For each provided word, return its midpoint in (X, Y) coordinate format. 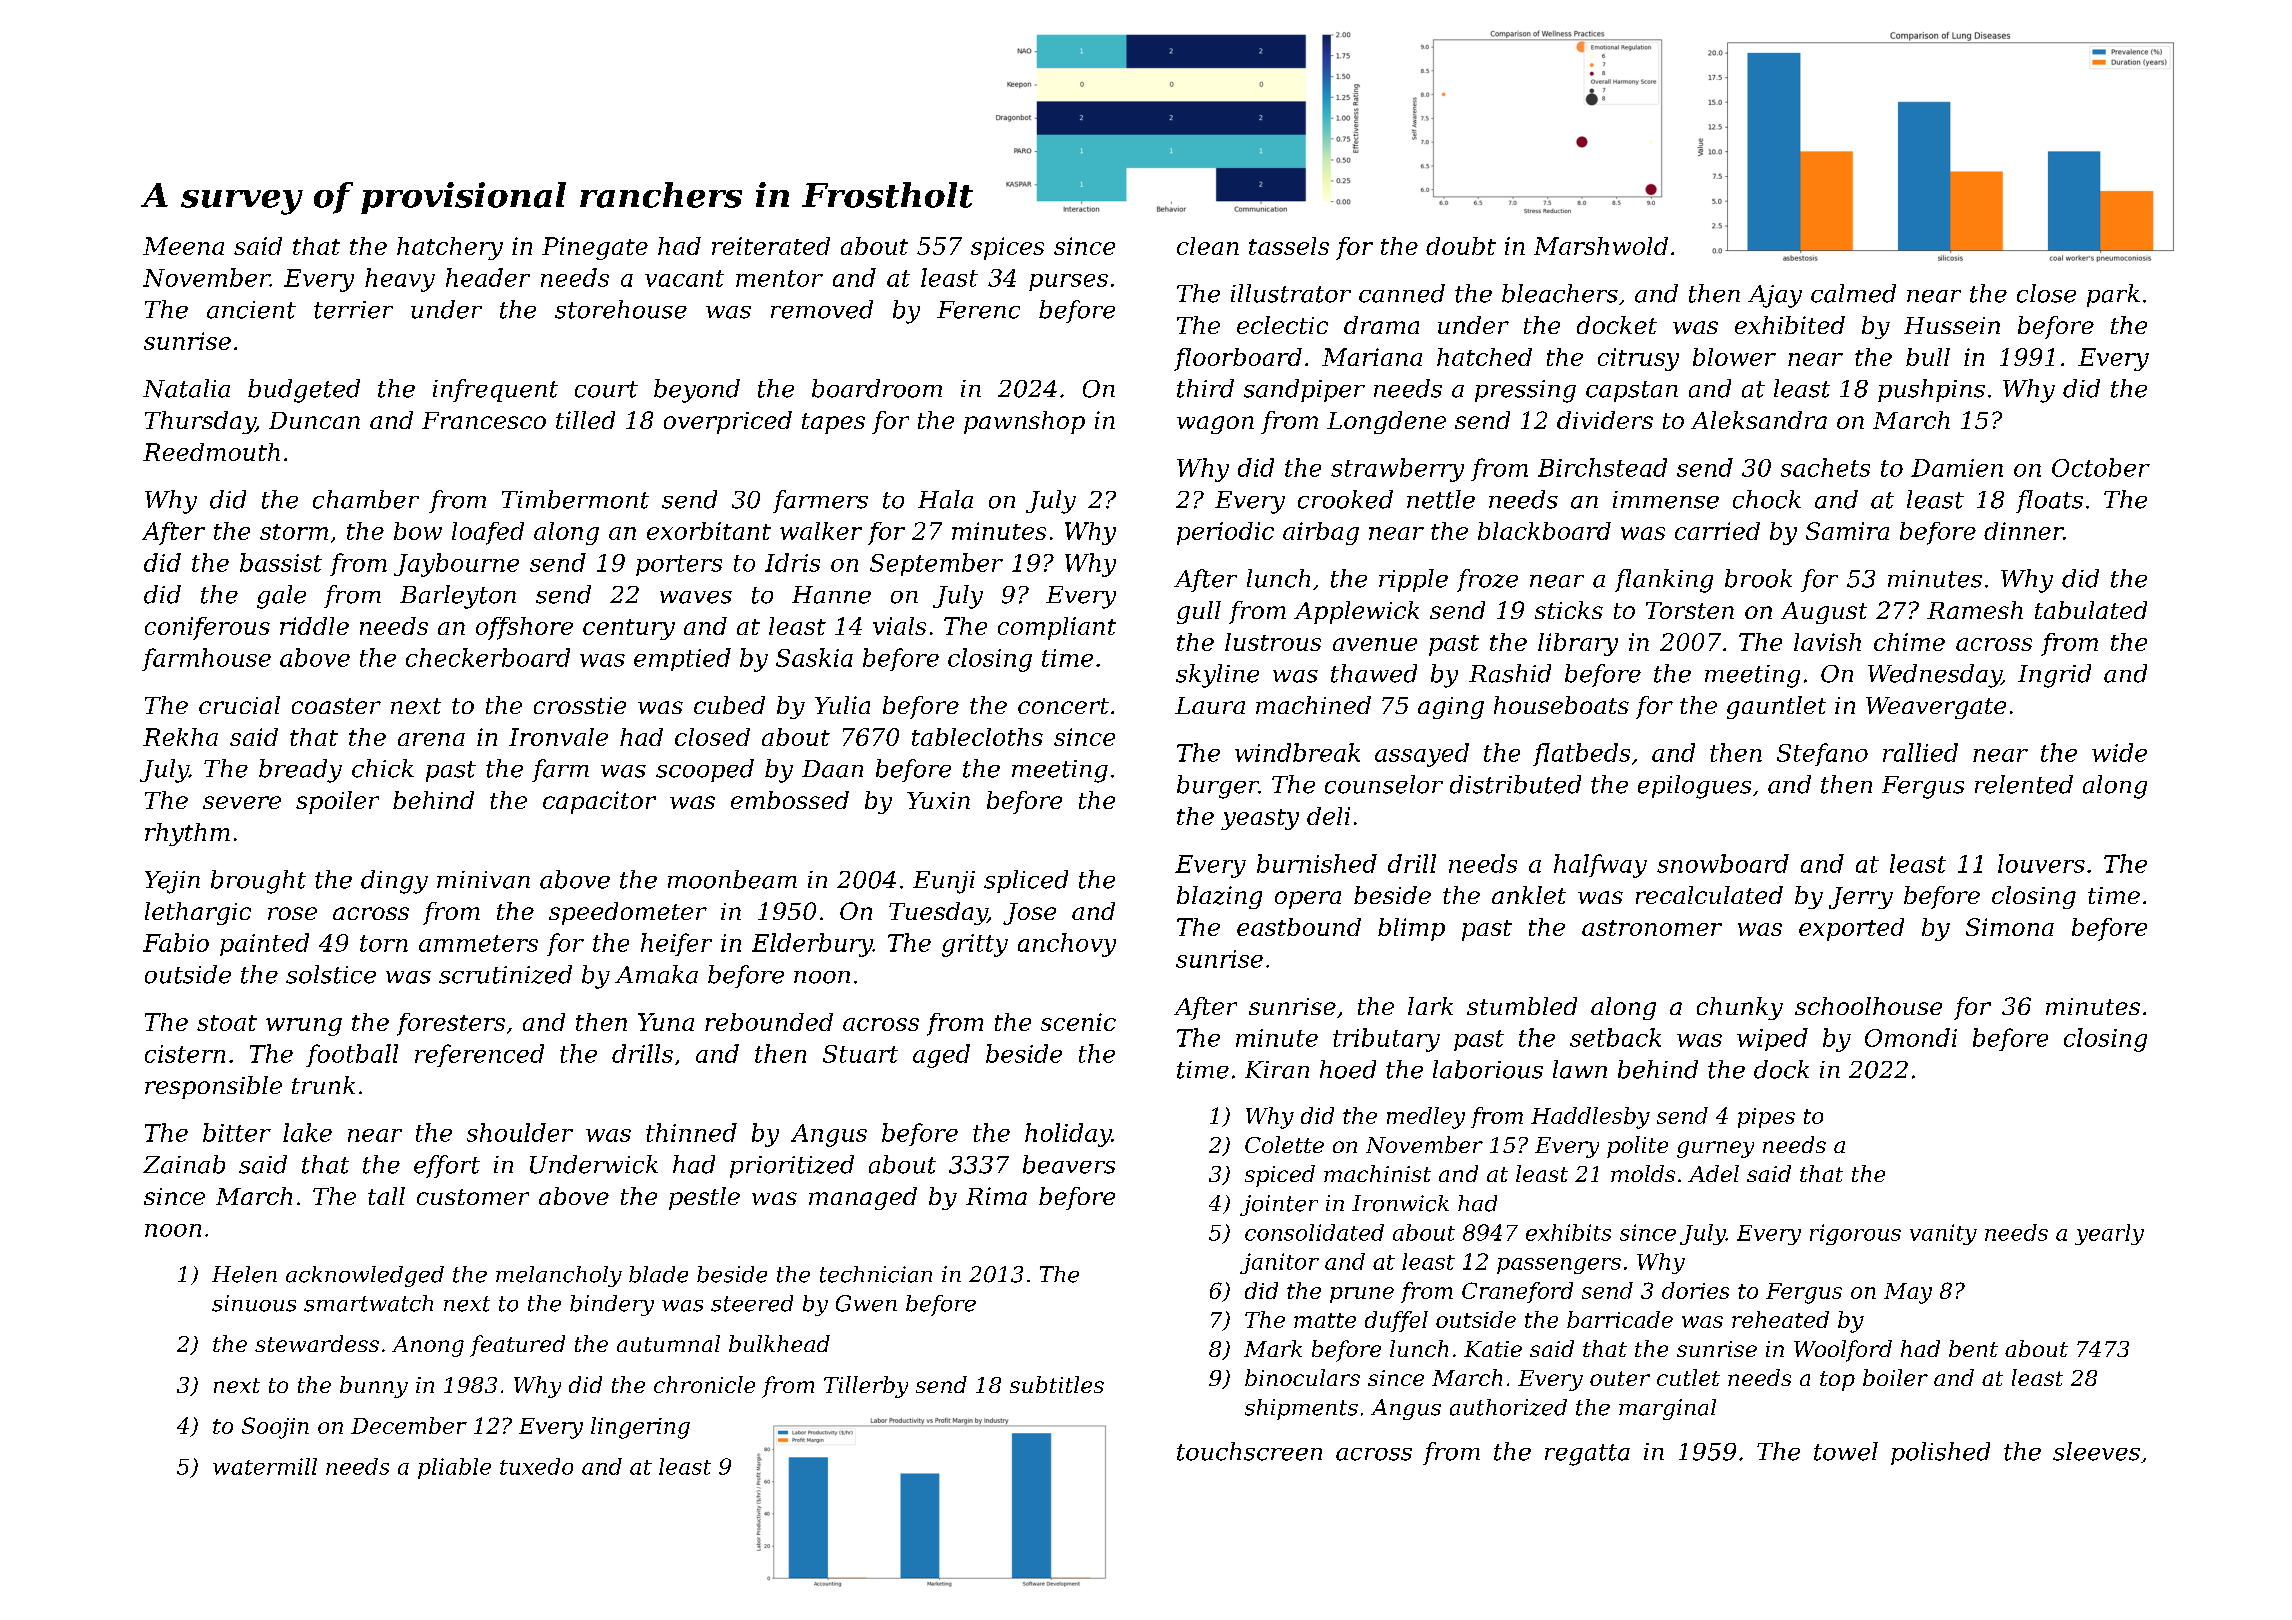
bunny (374, 1387)
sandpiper (1304, 390)
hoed (1348, 1069)
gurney (1715, 1149)
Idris (792, 562)
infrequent (495, 390)
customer (473, 1197)
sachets (1825, 467)
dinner (2023, 531)
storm (294, 532)
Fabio (176, 942)
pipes (1766, 1118)
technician (876, 1274)
